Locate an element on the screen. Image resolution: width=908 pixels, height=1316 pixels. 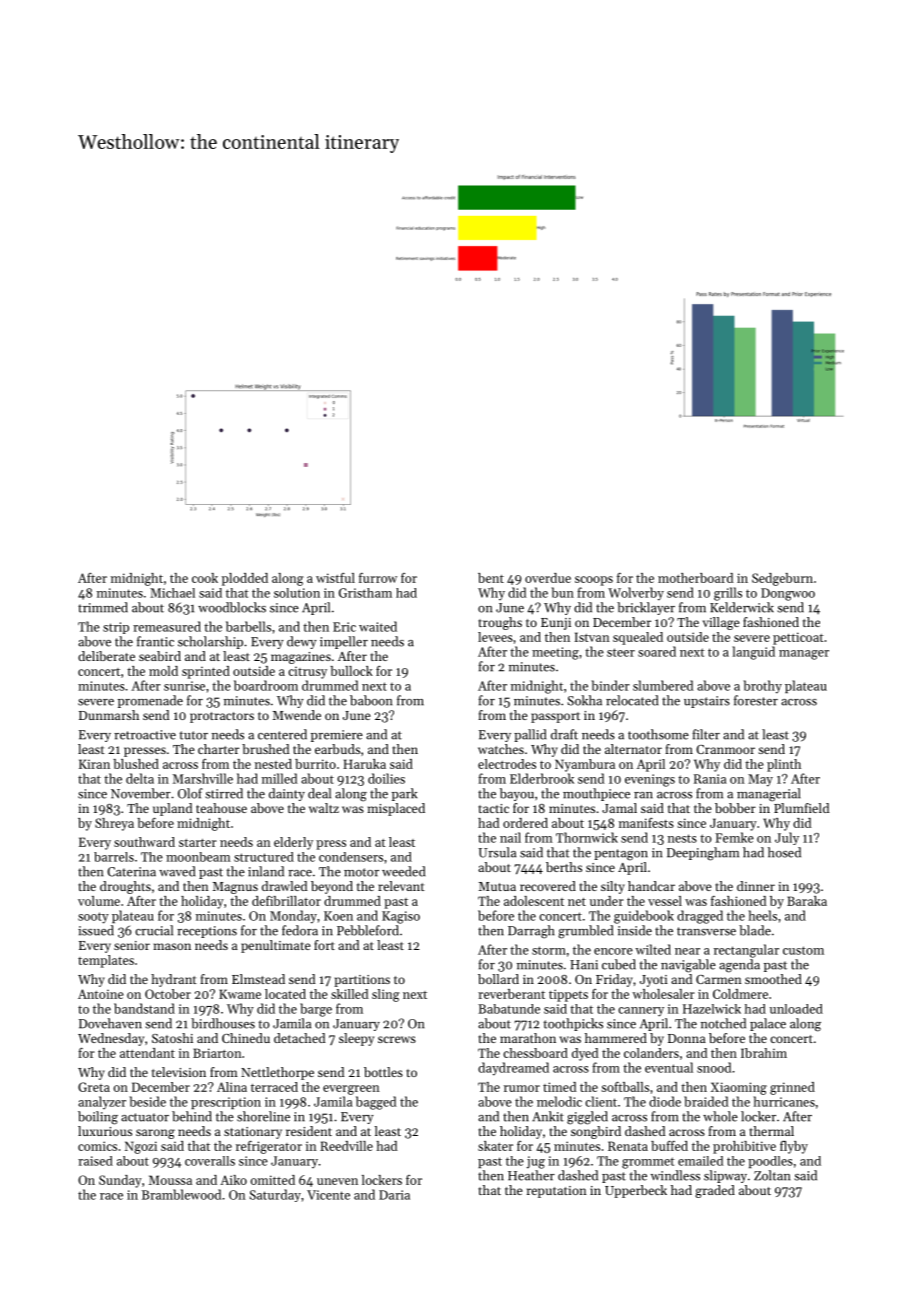
toothpicks is located at coordinates (573, 1024).
